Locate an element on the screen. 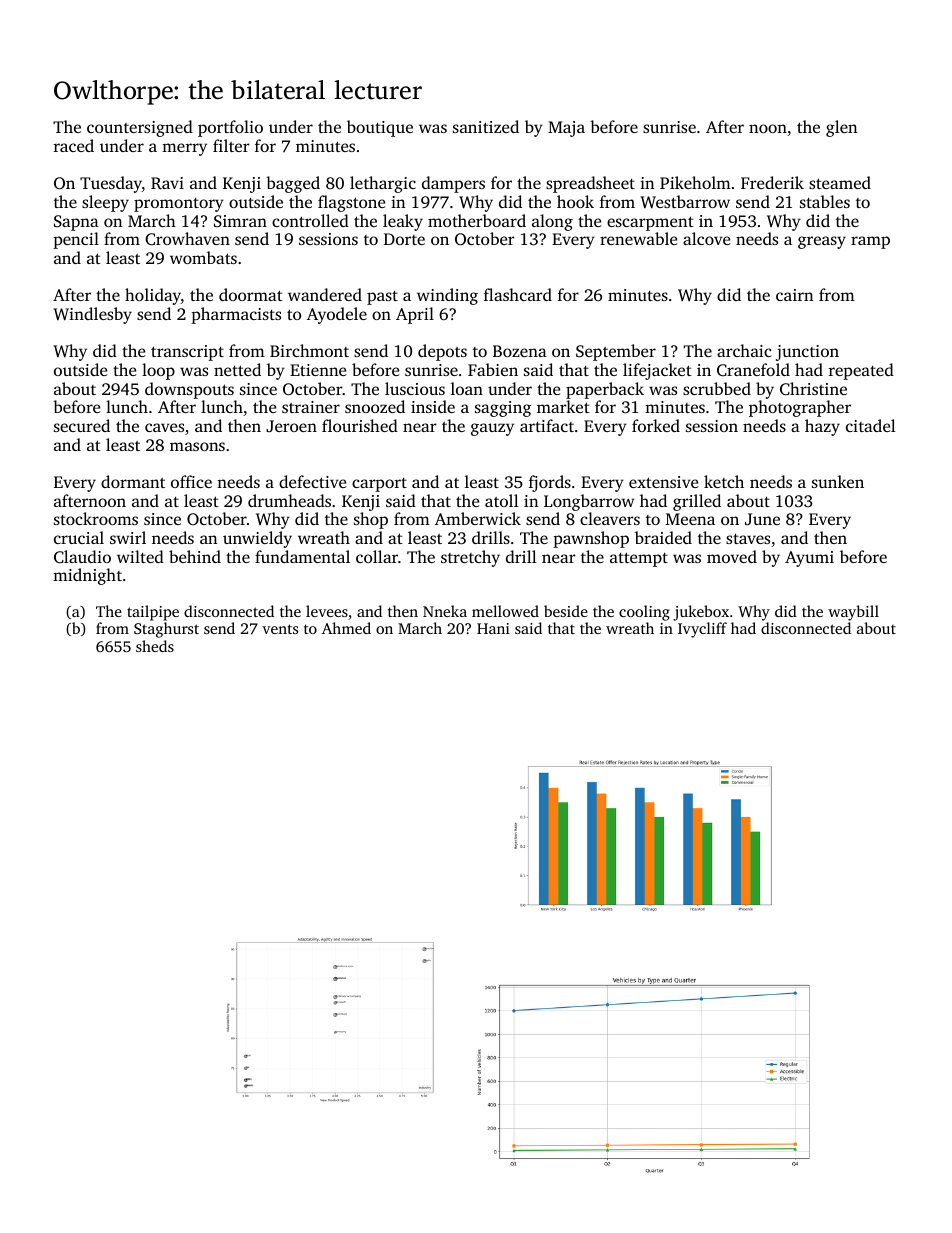 The height and width of the screenshot is (1233, 952). Crowhaven is located at coordinates (187, 239).
